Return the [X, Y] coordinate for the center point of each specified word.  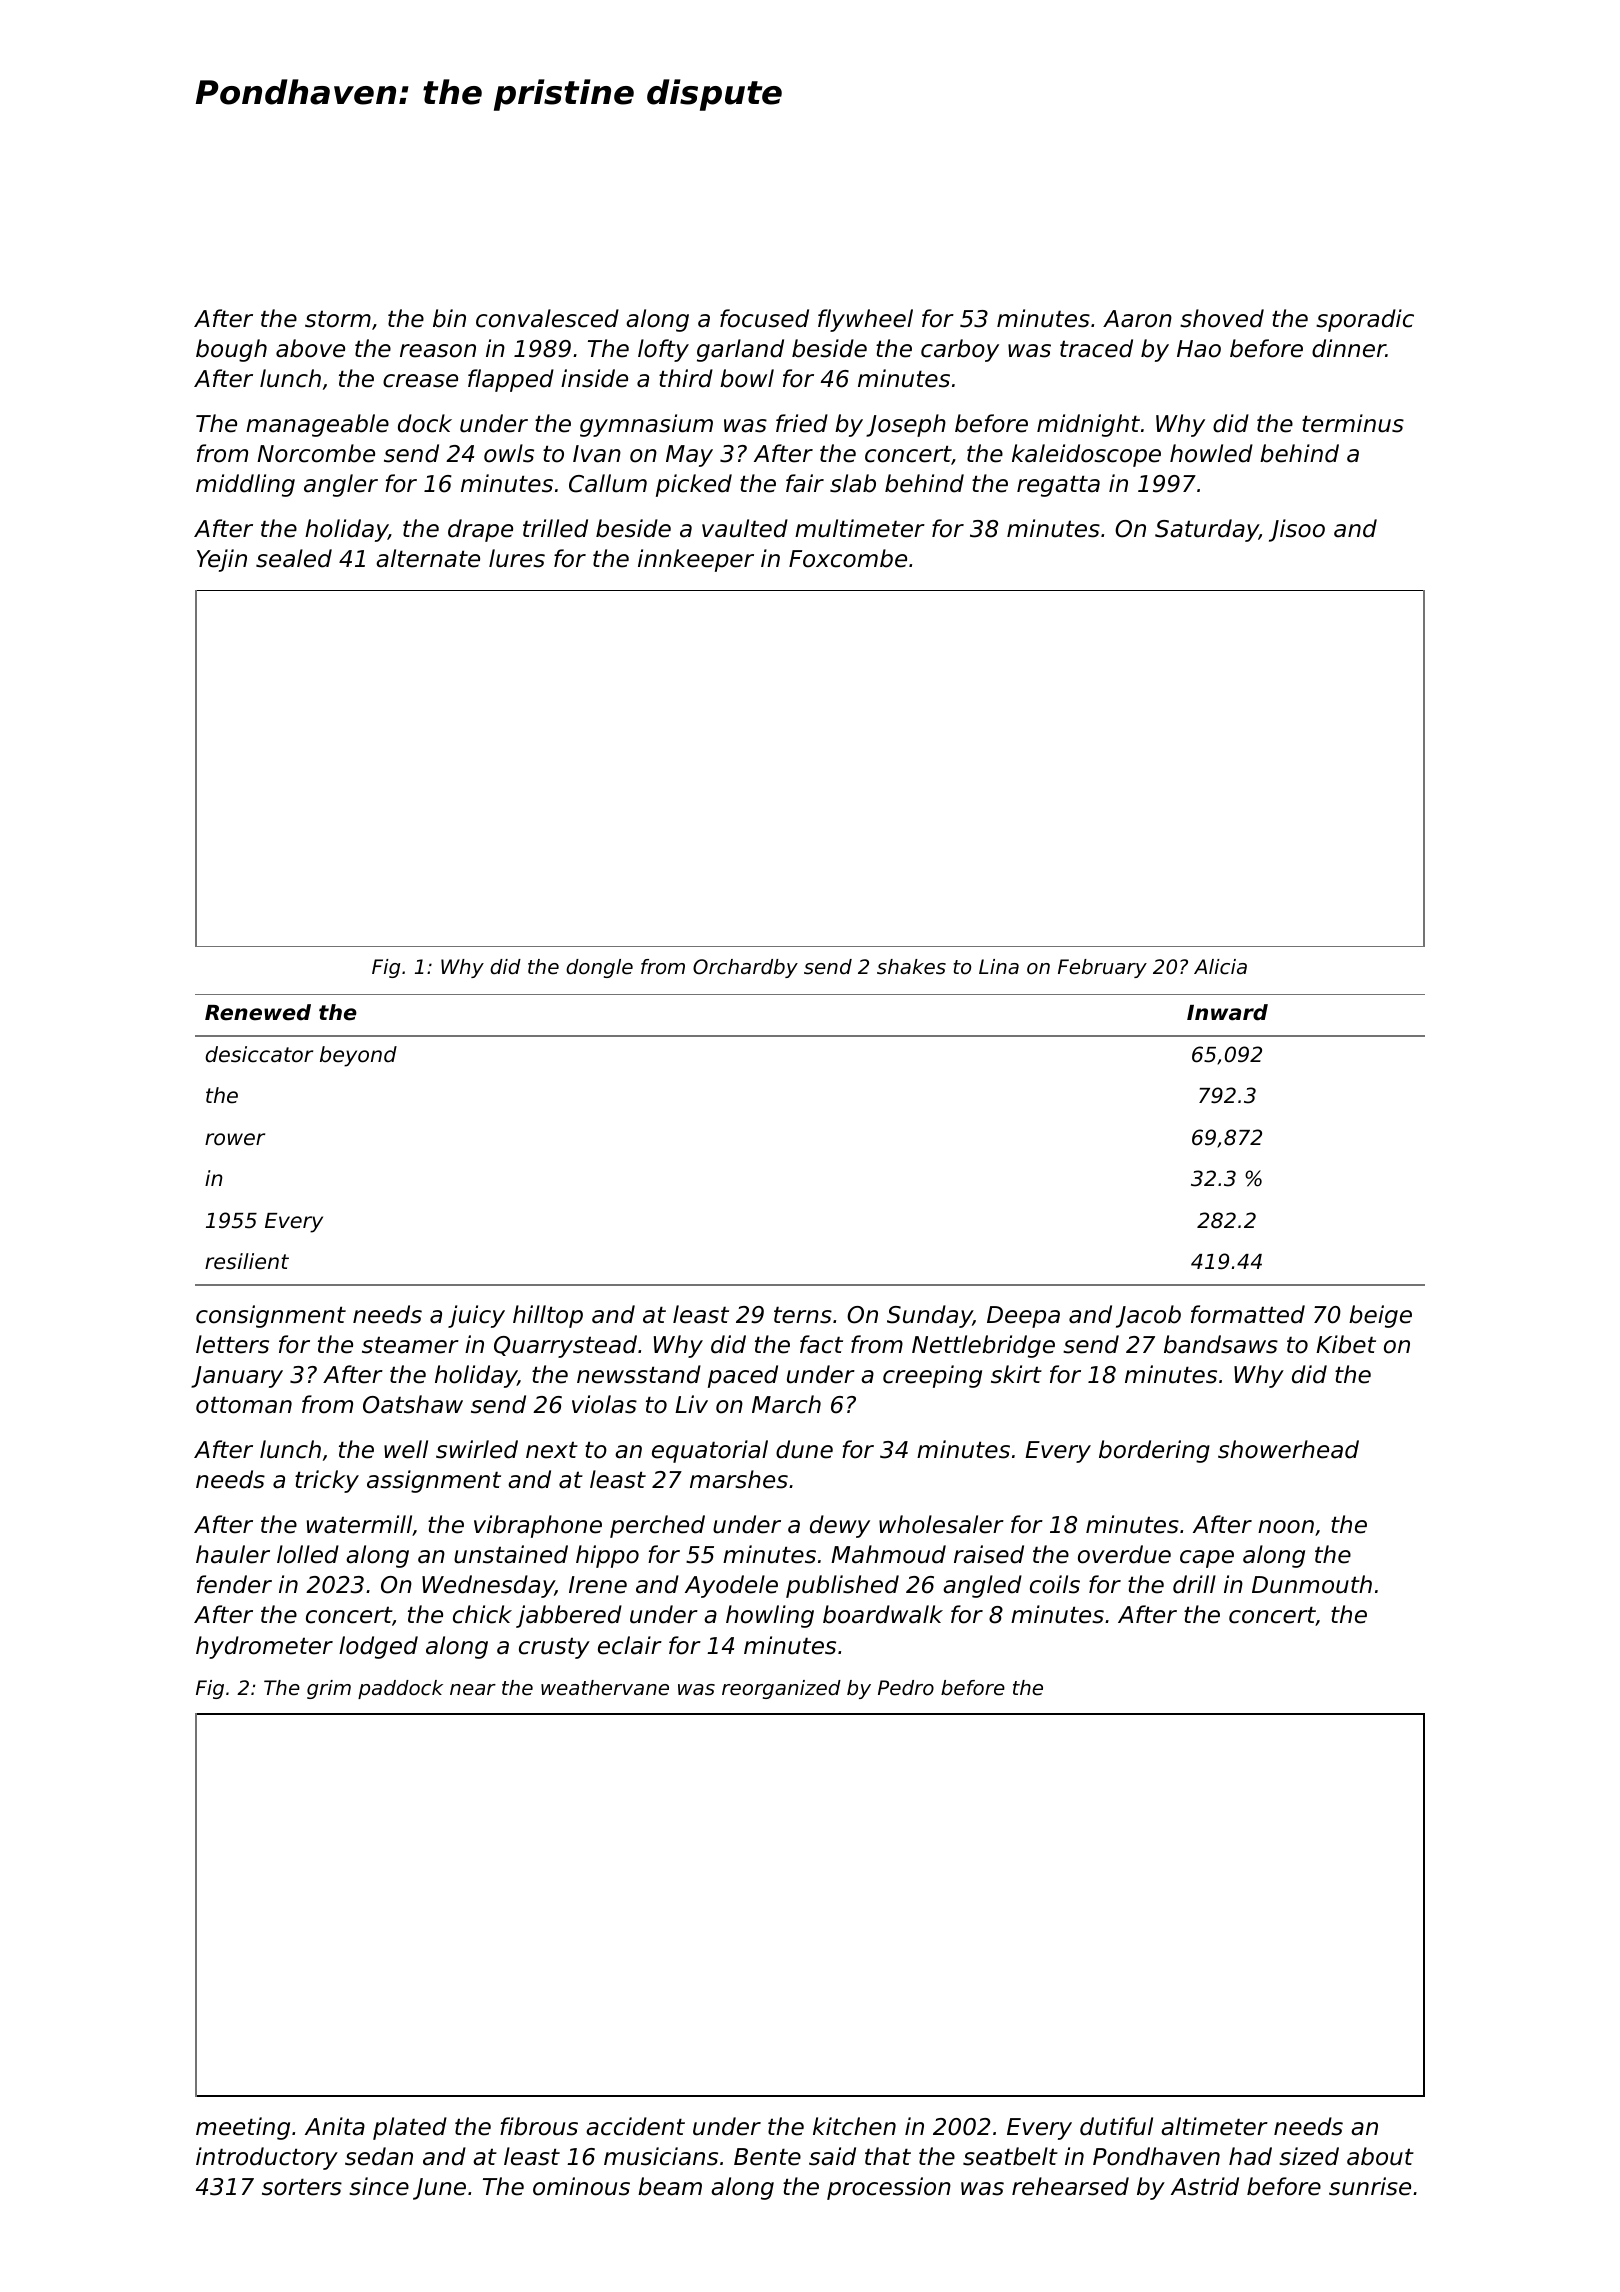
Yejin [222, 560]
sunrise [1370, 2186]
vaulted [745, 528]
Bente [767, 2157]
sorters [302, 2187]
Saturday [1207, 530]
